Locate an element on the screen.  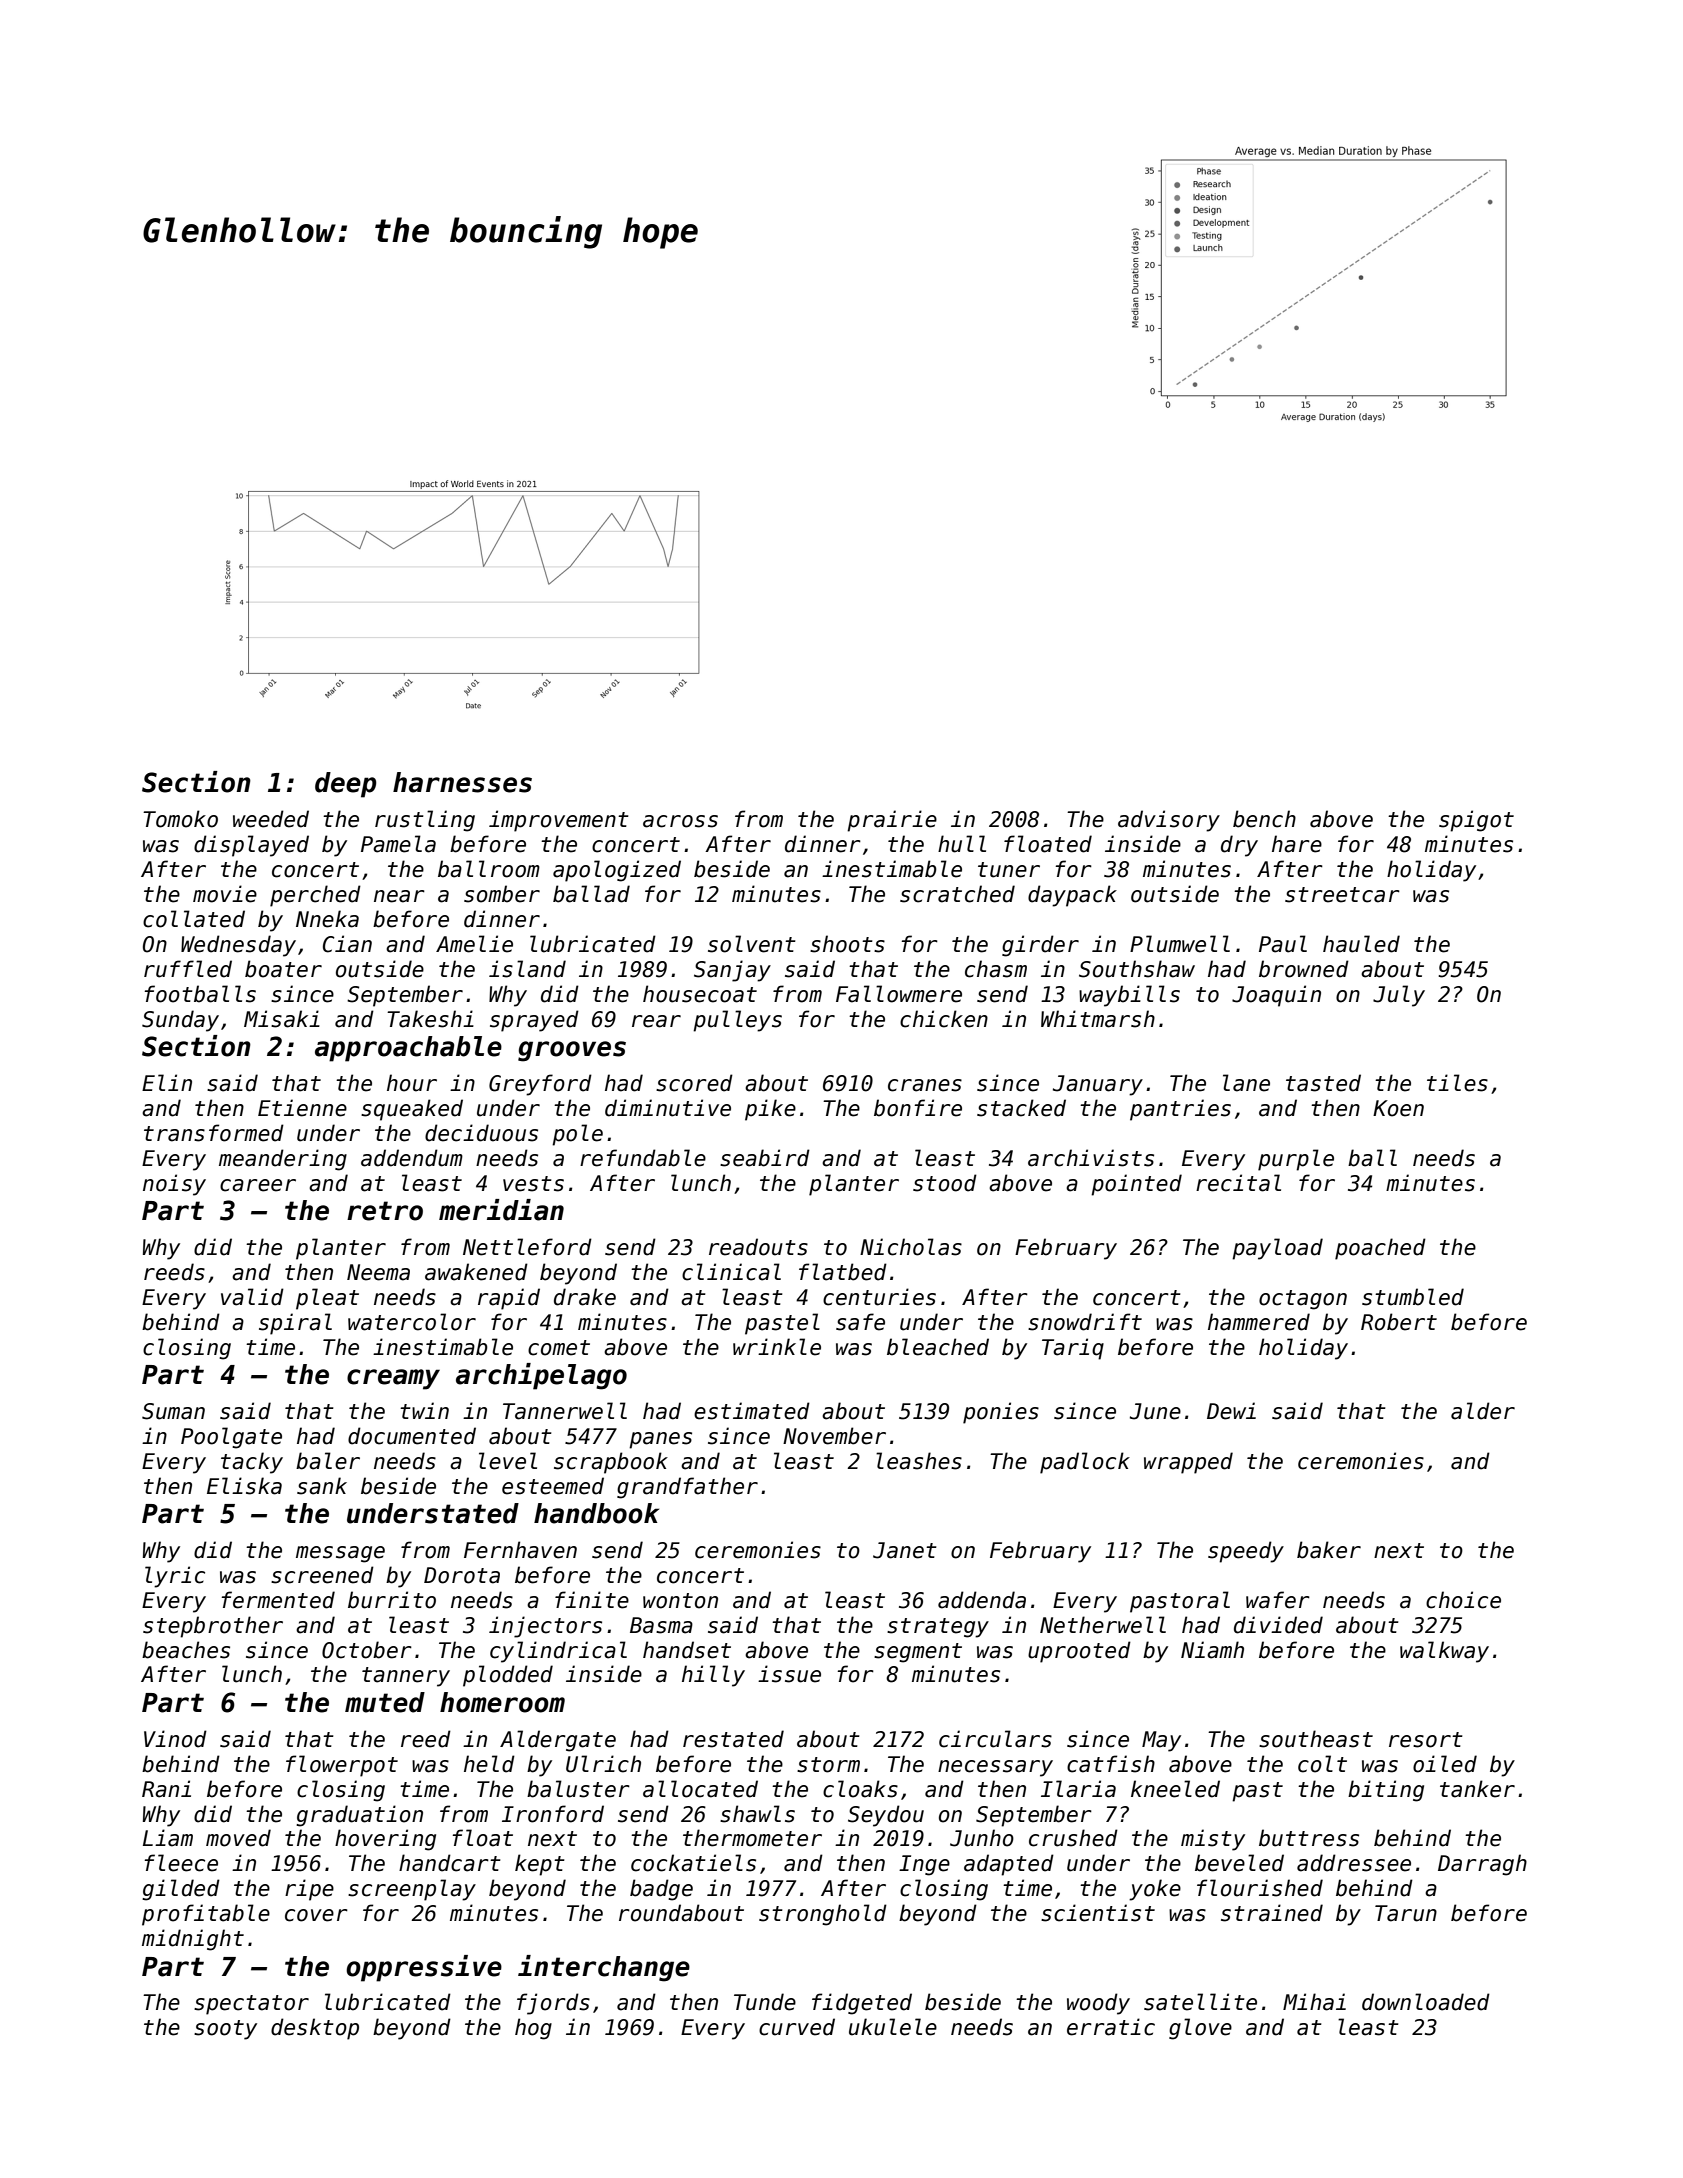
oiled is located at coordinates (1445, 1764).
